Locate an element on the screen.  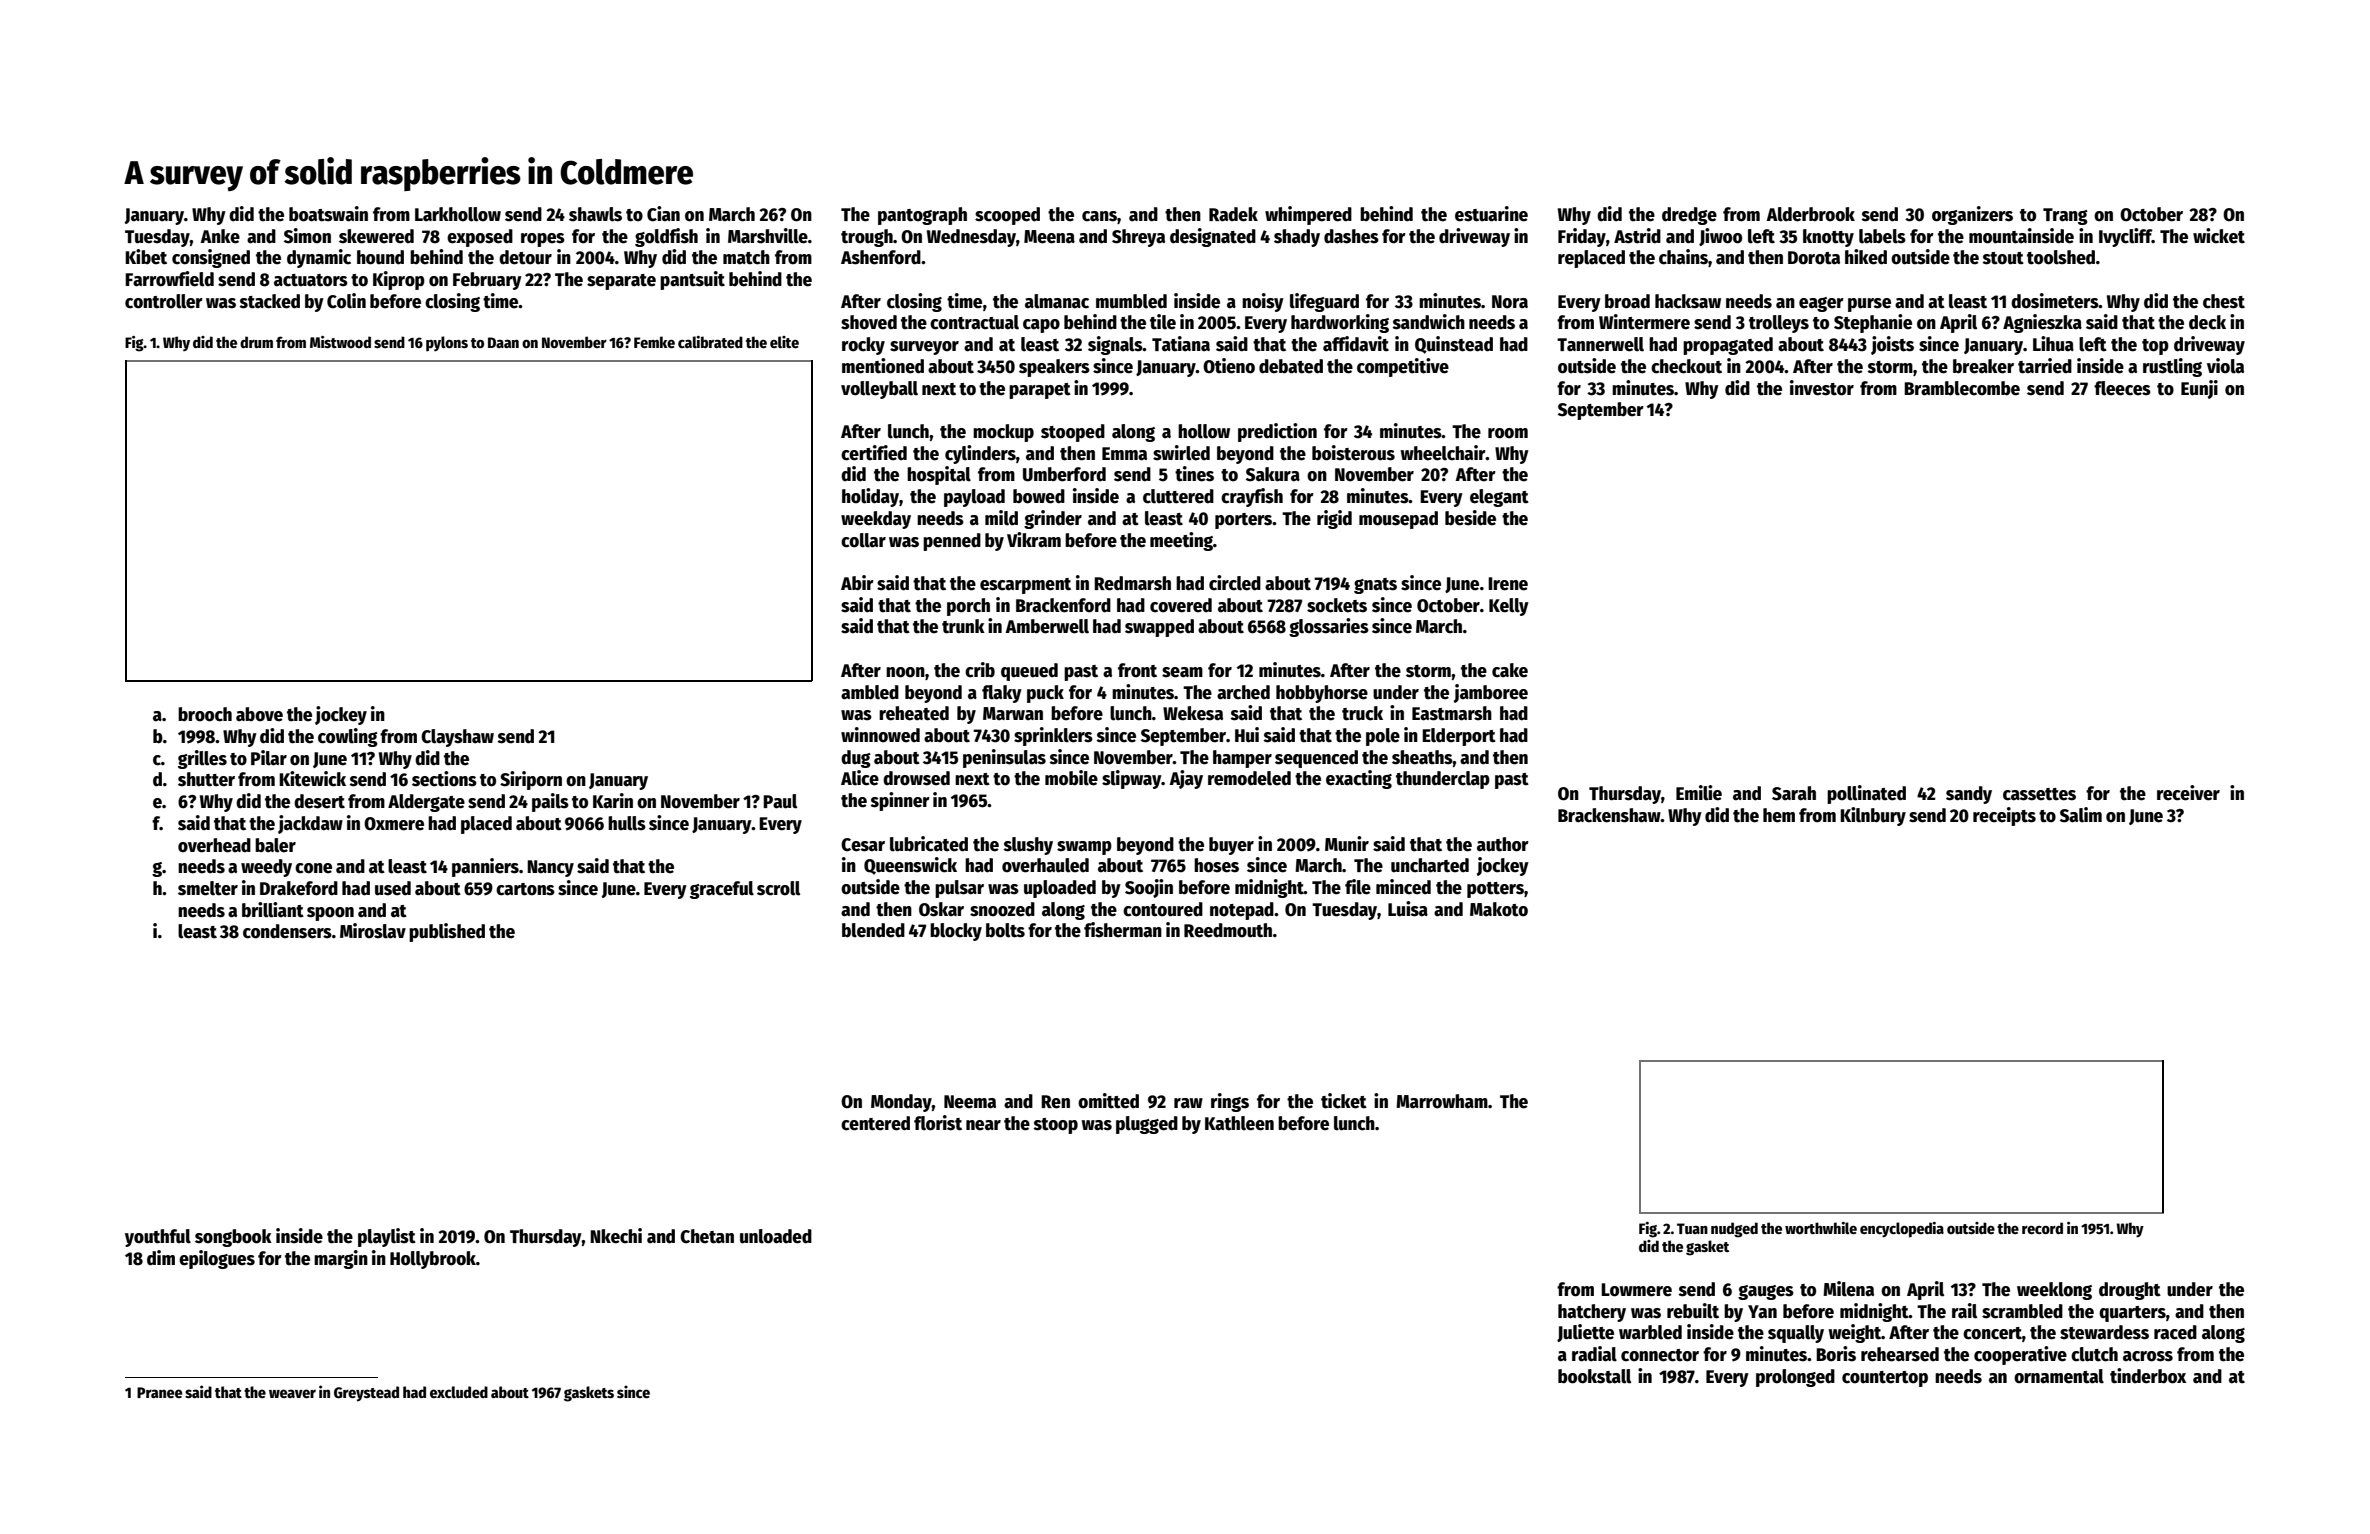
Pranee is located at coordinates (160, 1392).
